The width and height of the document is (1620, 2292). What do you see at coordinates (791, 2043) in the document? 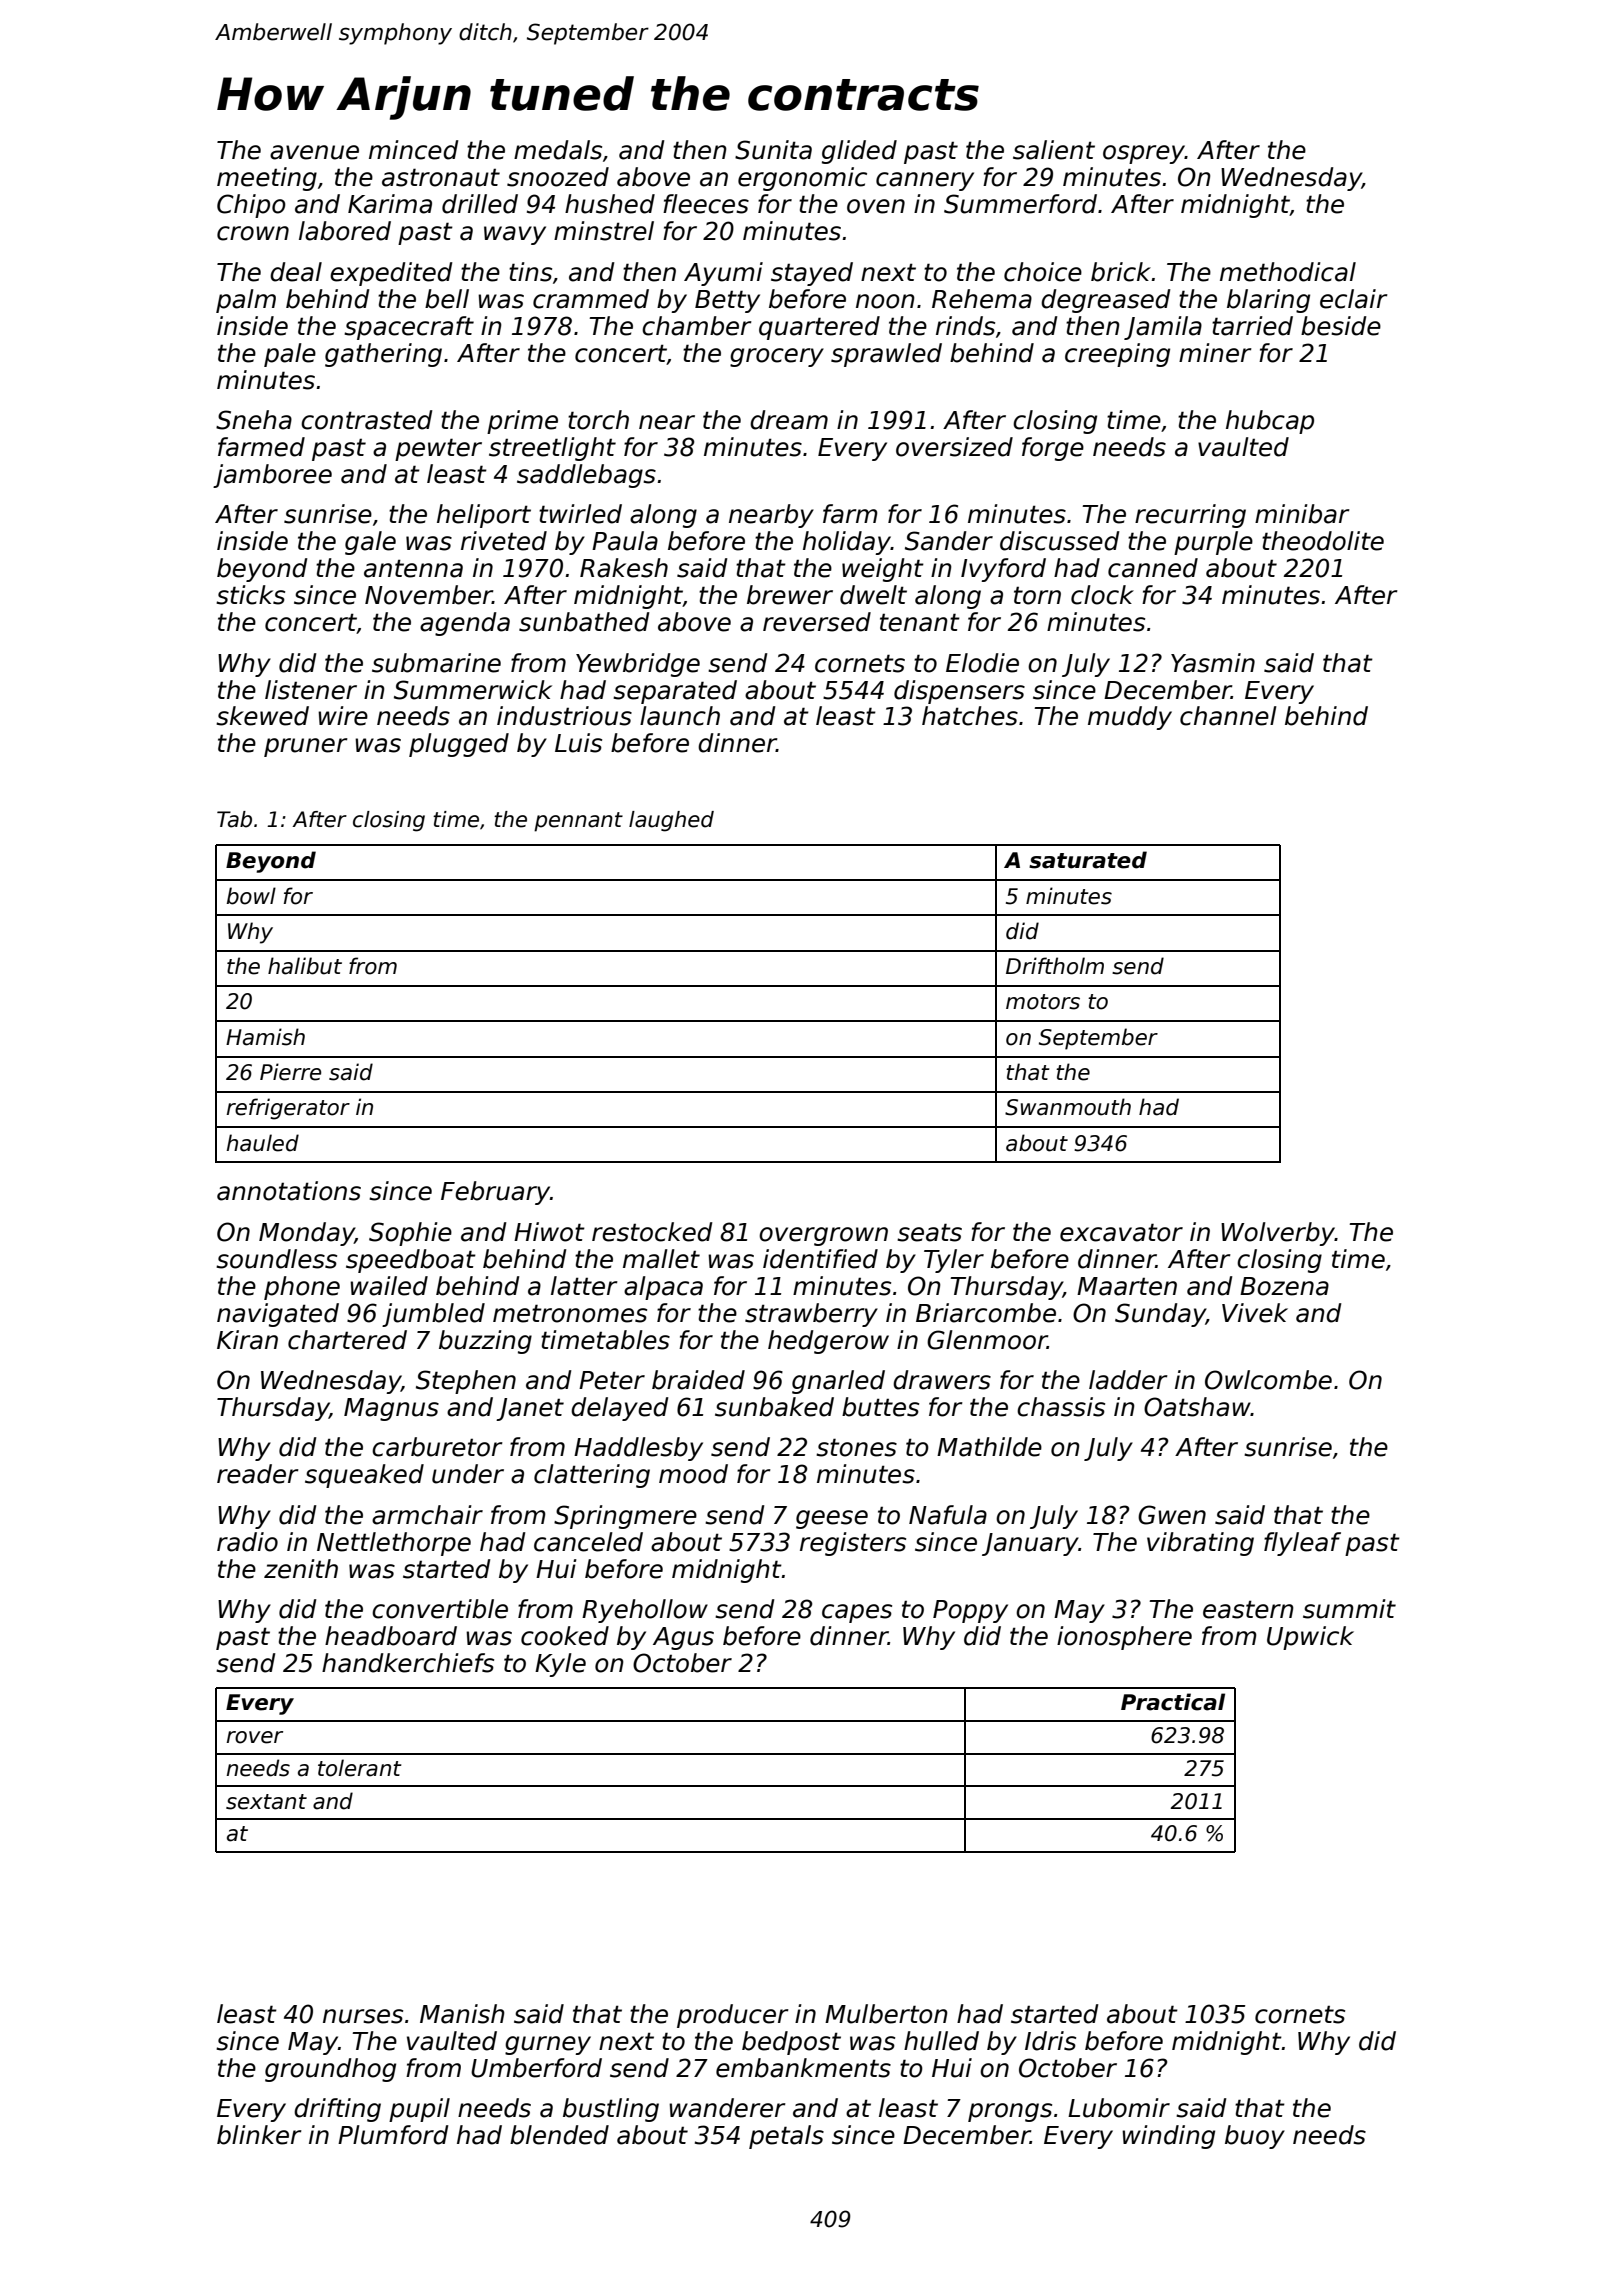
I see `bedpost` at bounding box center [791, 2043].
